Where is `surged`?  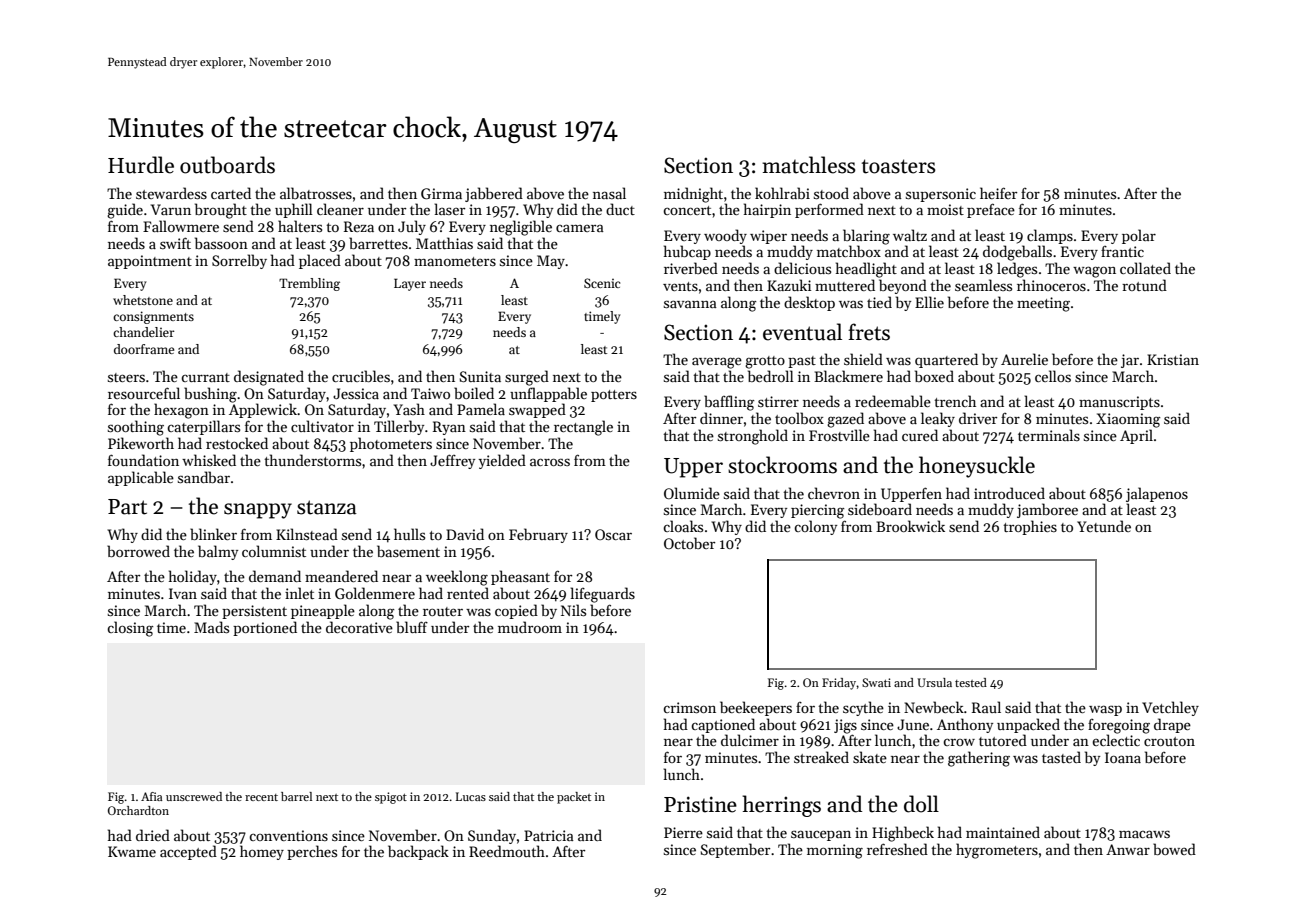
surged is located at coordinates (527, 378).
